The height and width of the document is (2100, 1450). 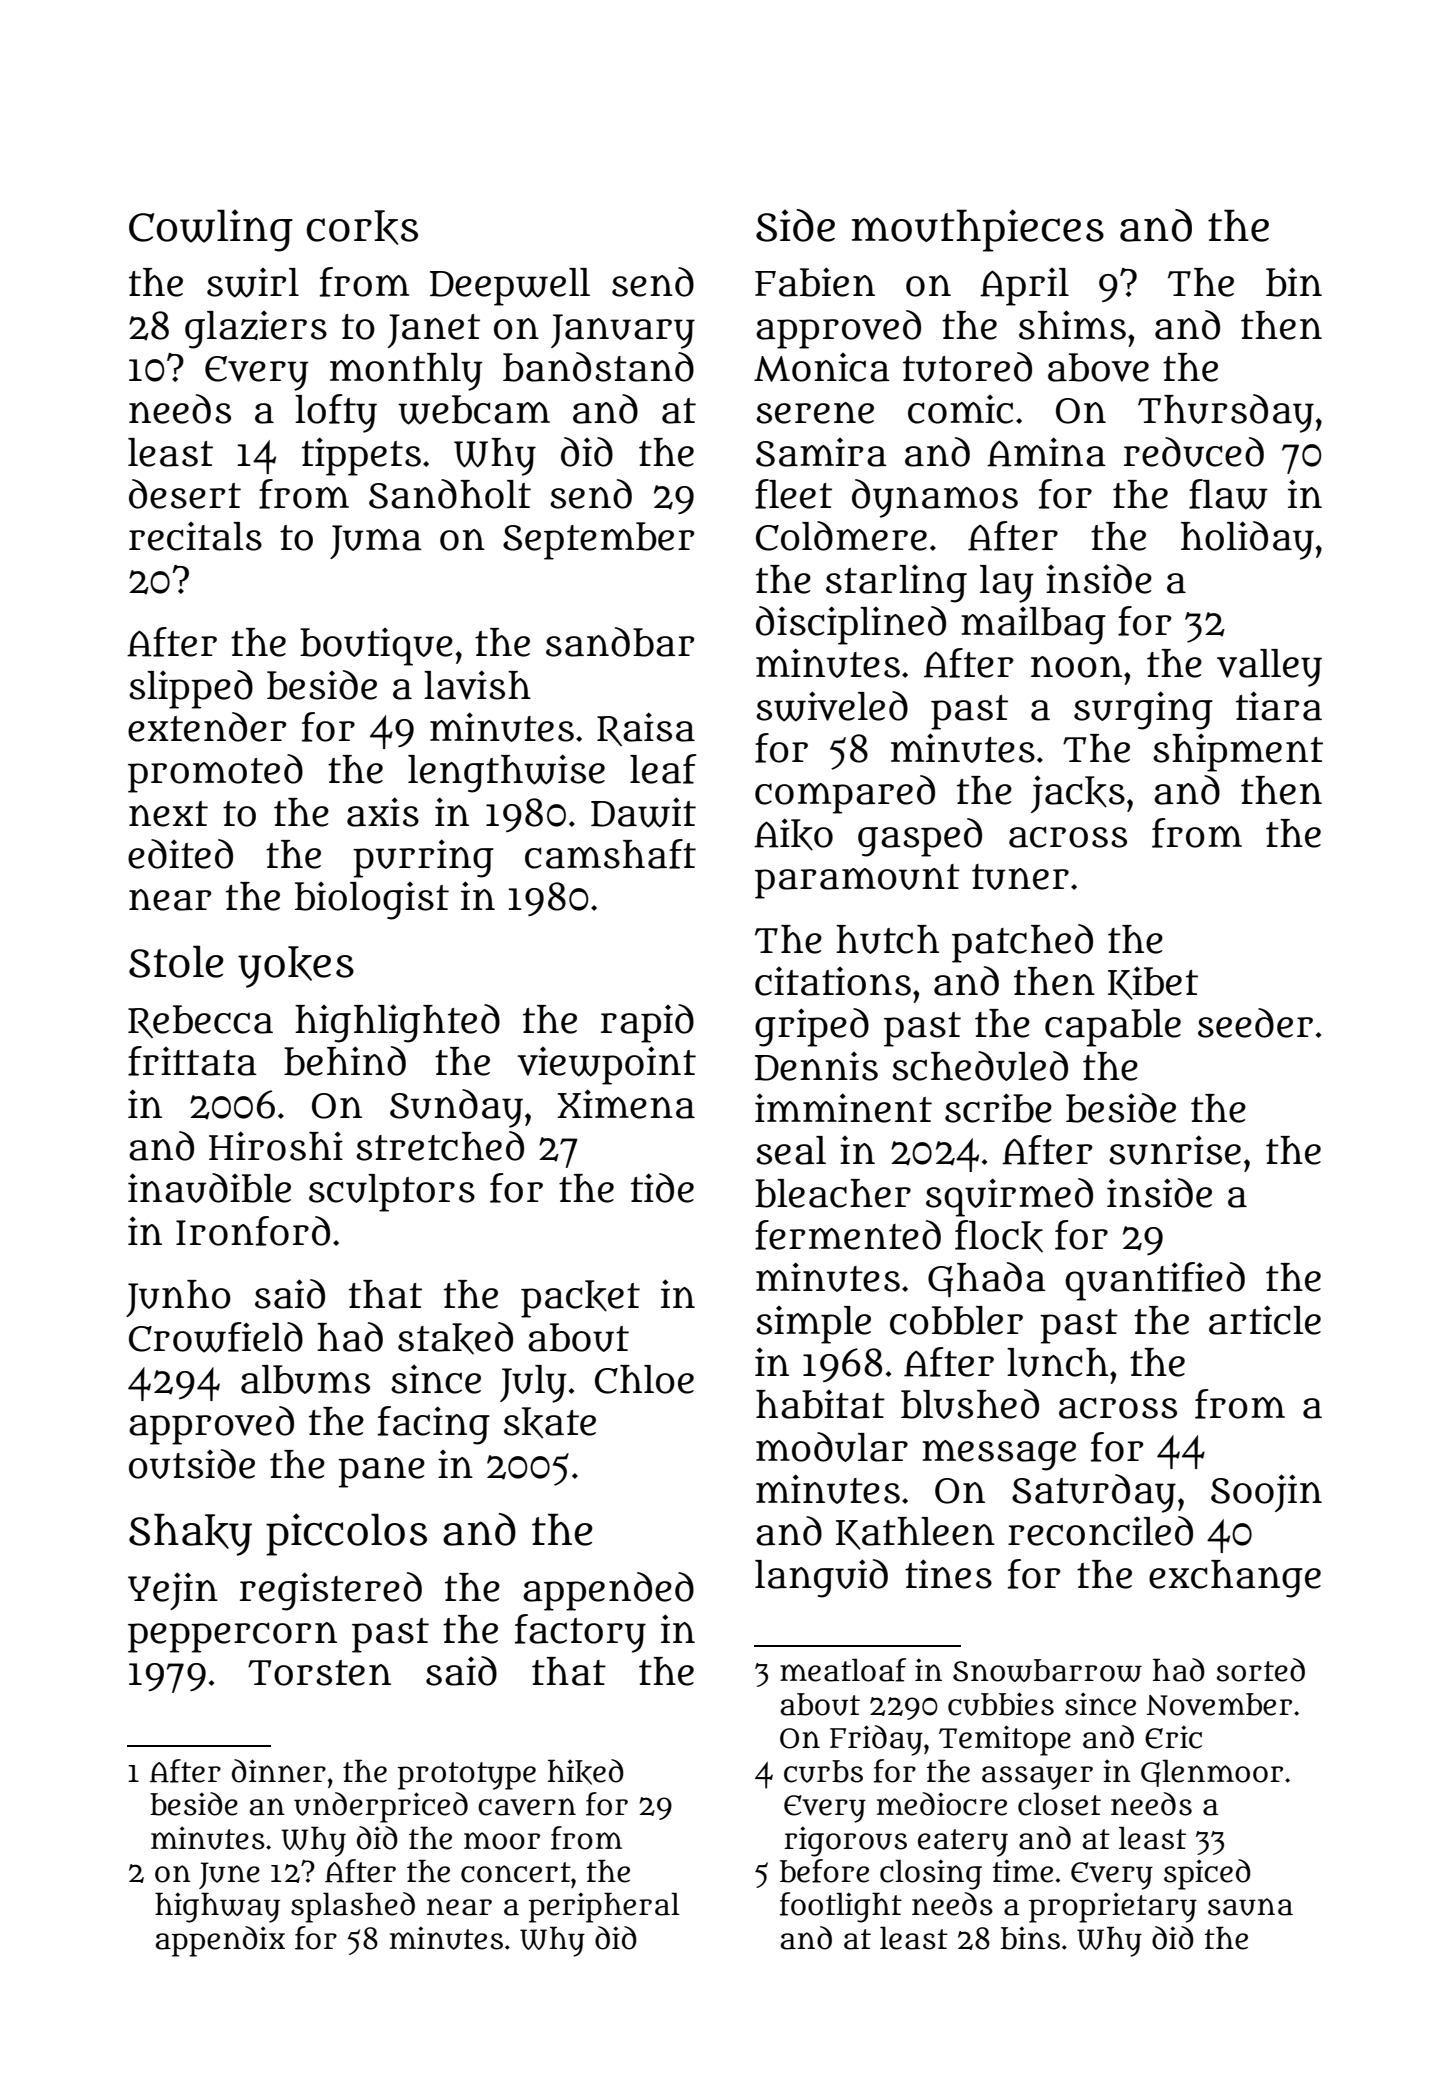 What do you see at coordinates (812, 1027) in the document?
I see `griped` at bounding box center [812, 1027].
